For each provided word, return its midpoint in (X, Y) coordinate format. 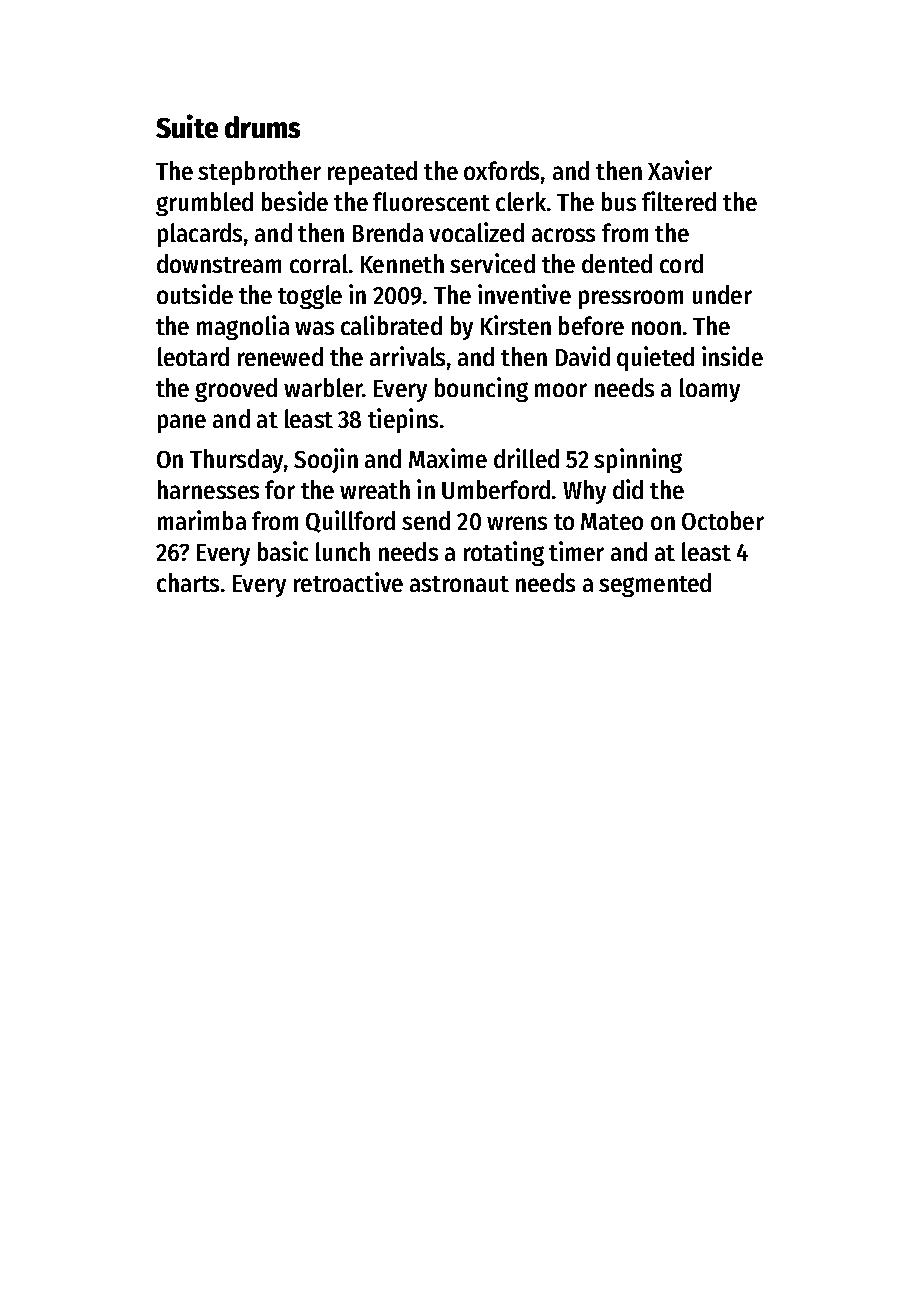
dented (617, 263)
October (723, 520)
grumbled (204, 204)
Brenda (388, 232)
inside (732, 356)
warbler (323, 387)
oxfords (501, 170)
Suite (187, 126)
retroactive (348, 582)
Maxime (448, 458)
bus (619, 201)
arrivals (407, 356)
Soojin (326, 460)
